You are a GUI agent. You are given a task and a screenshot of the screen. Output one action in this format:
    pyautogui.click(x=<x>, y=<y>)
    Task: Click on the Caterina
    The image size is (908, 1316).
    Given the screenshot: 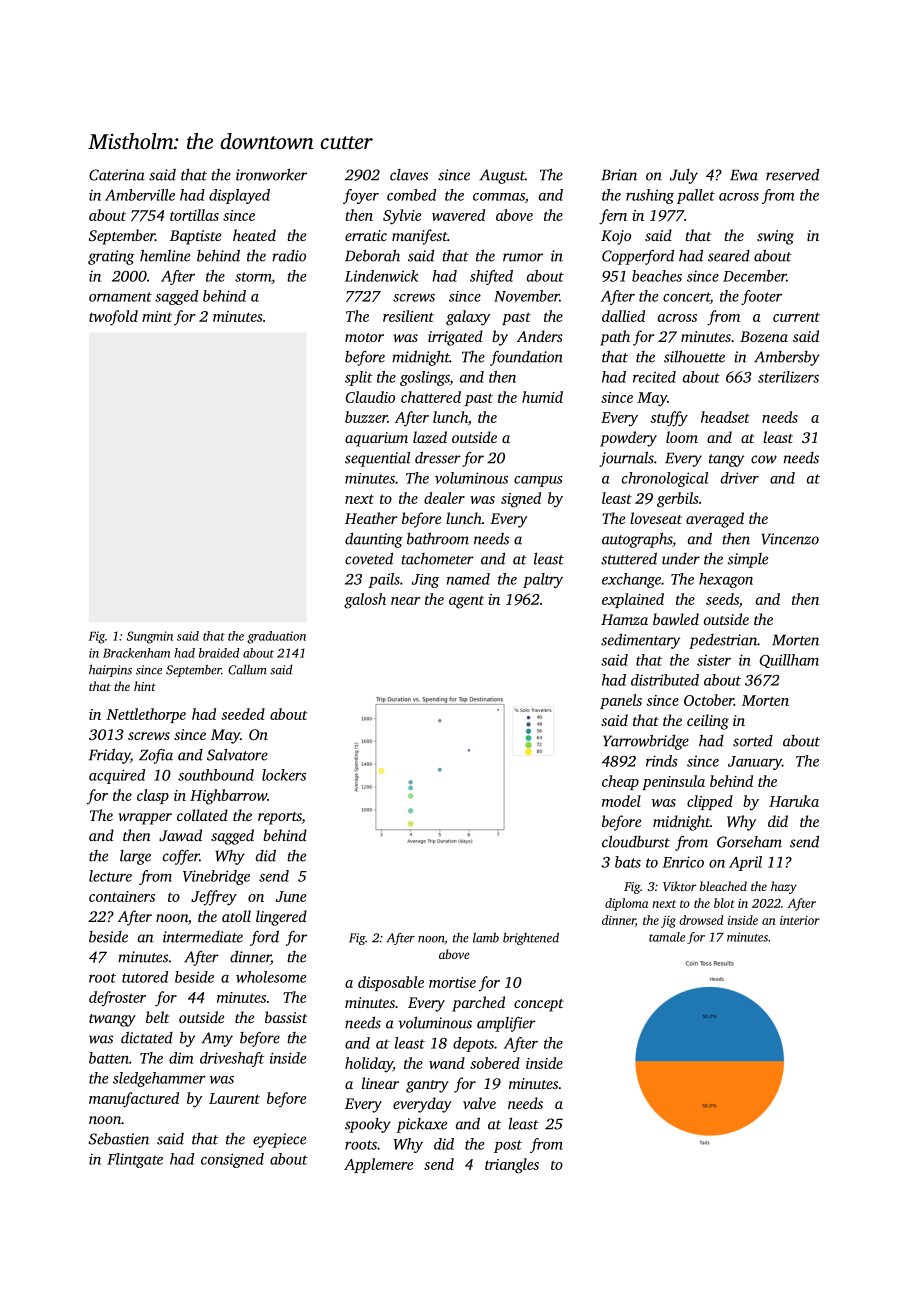 What is the action you would take?
    pyautogui.click(x=117, y=175)
